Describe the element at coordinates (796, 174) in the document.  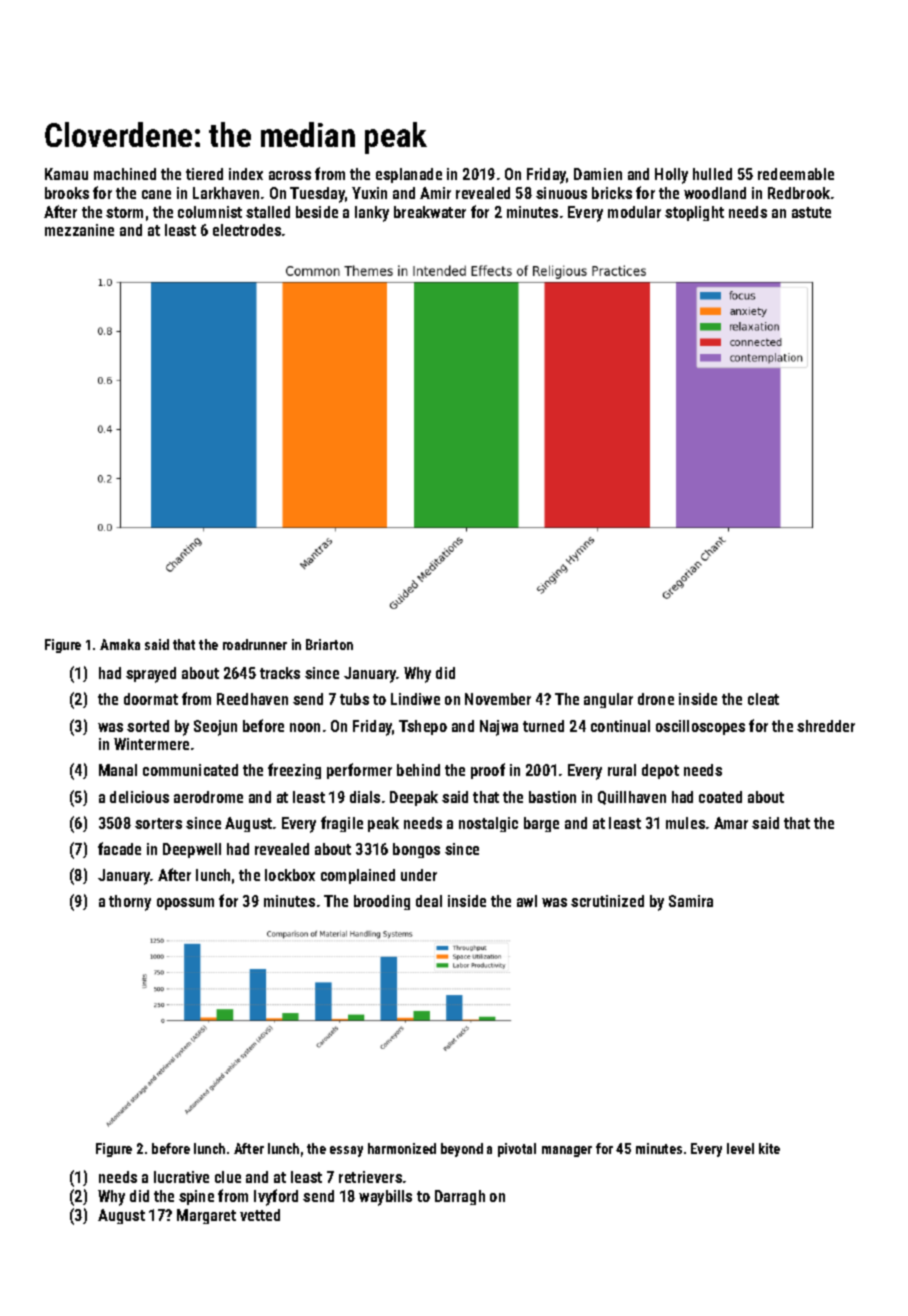
I see `redeemable` at that location.
